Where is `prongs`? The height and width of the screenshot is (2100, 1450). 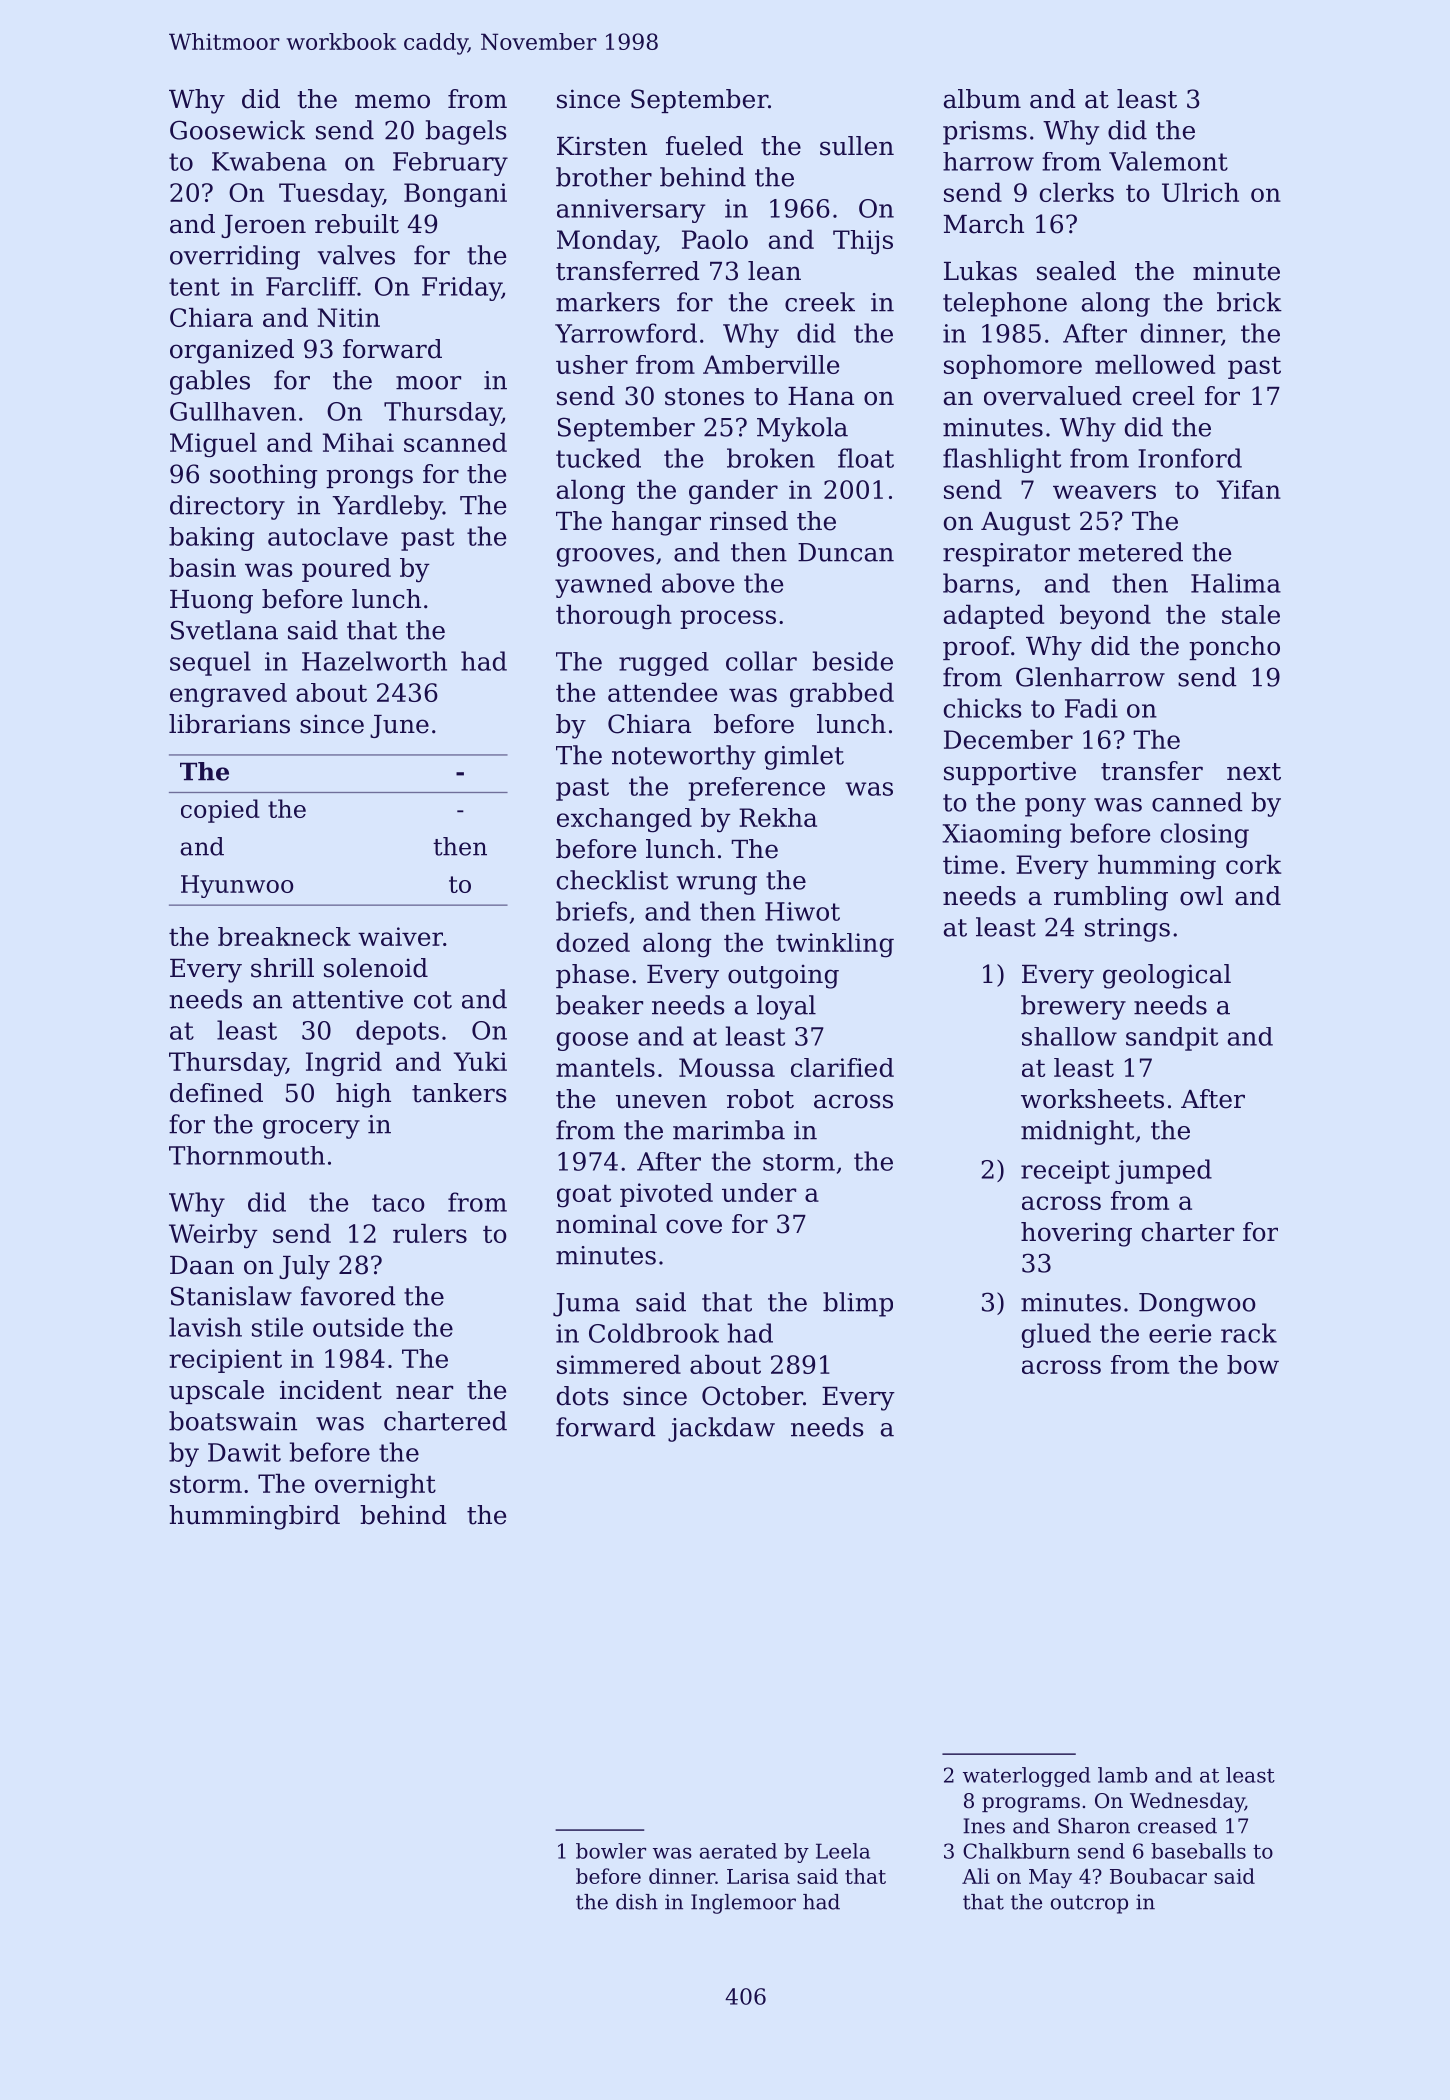
prongs is located at coordinates (369, 479).
